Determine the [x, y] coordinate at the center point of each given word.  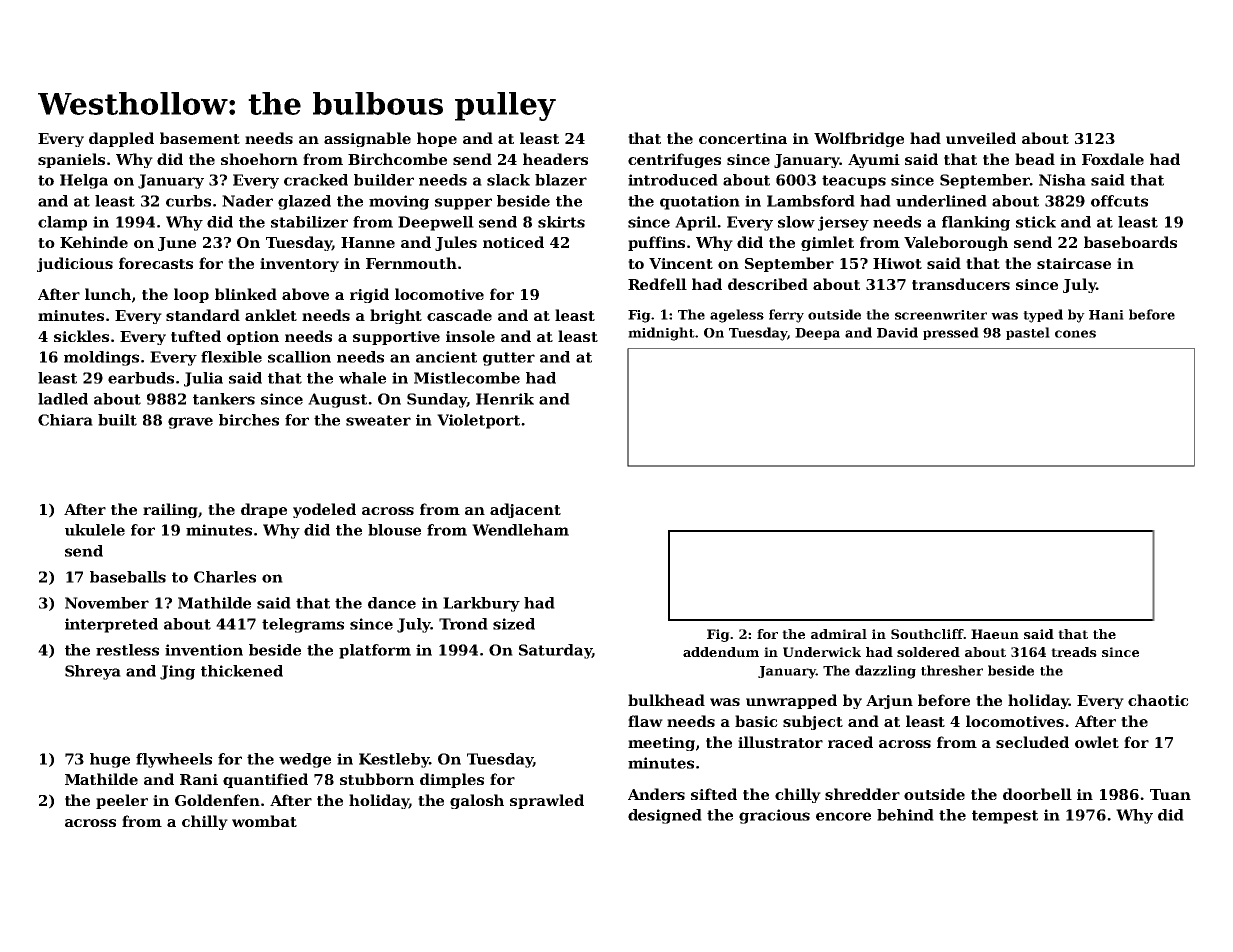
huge [110, 760]
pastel [1028, 333]
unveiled [981, 138]
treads [1074, 652]
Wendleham [520, 530]
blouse [394, 530]
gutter [509, 359]
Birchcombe [397, 159]
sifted [714, 794]
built [117, 420]
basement [200, 138]
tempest [1005, 817]
